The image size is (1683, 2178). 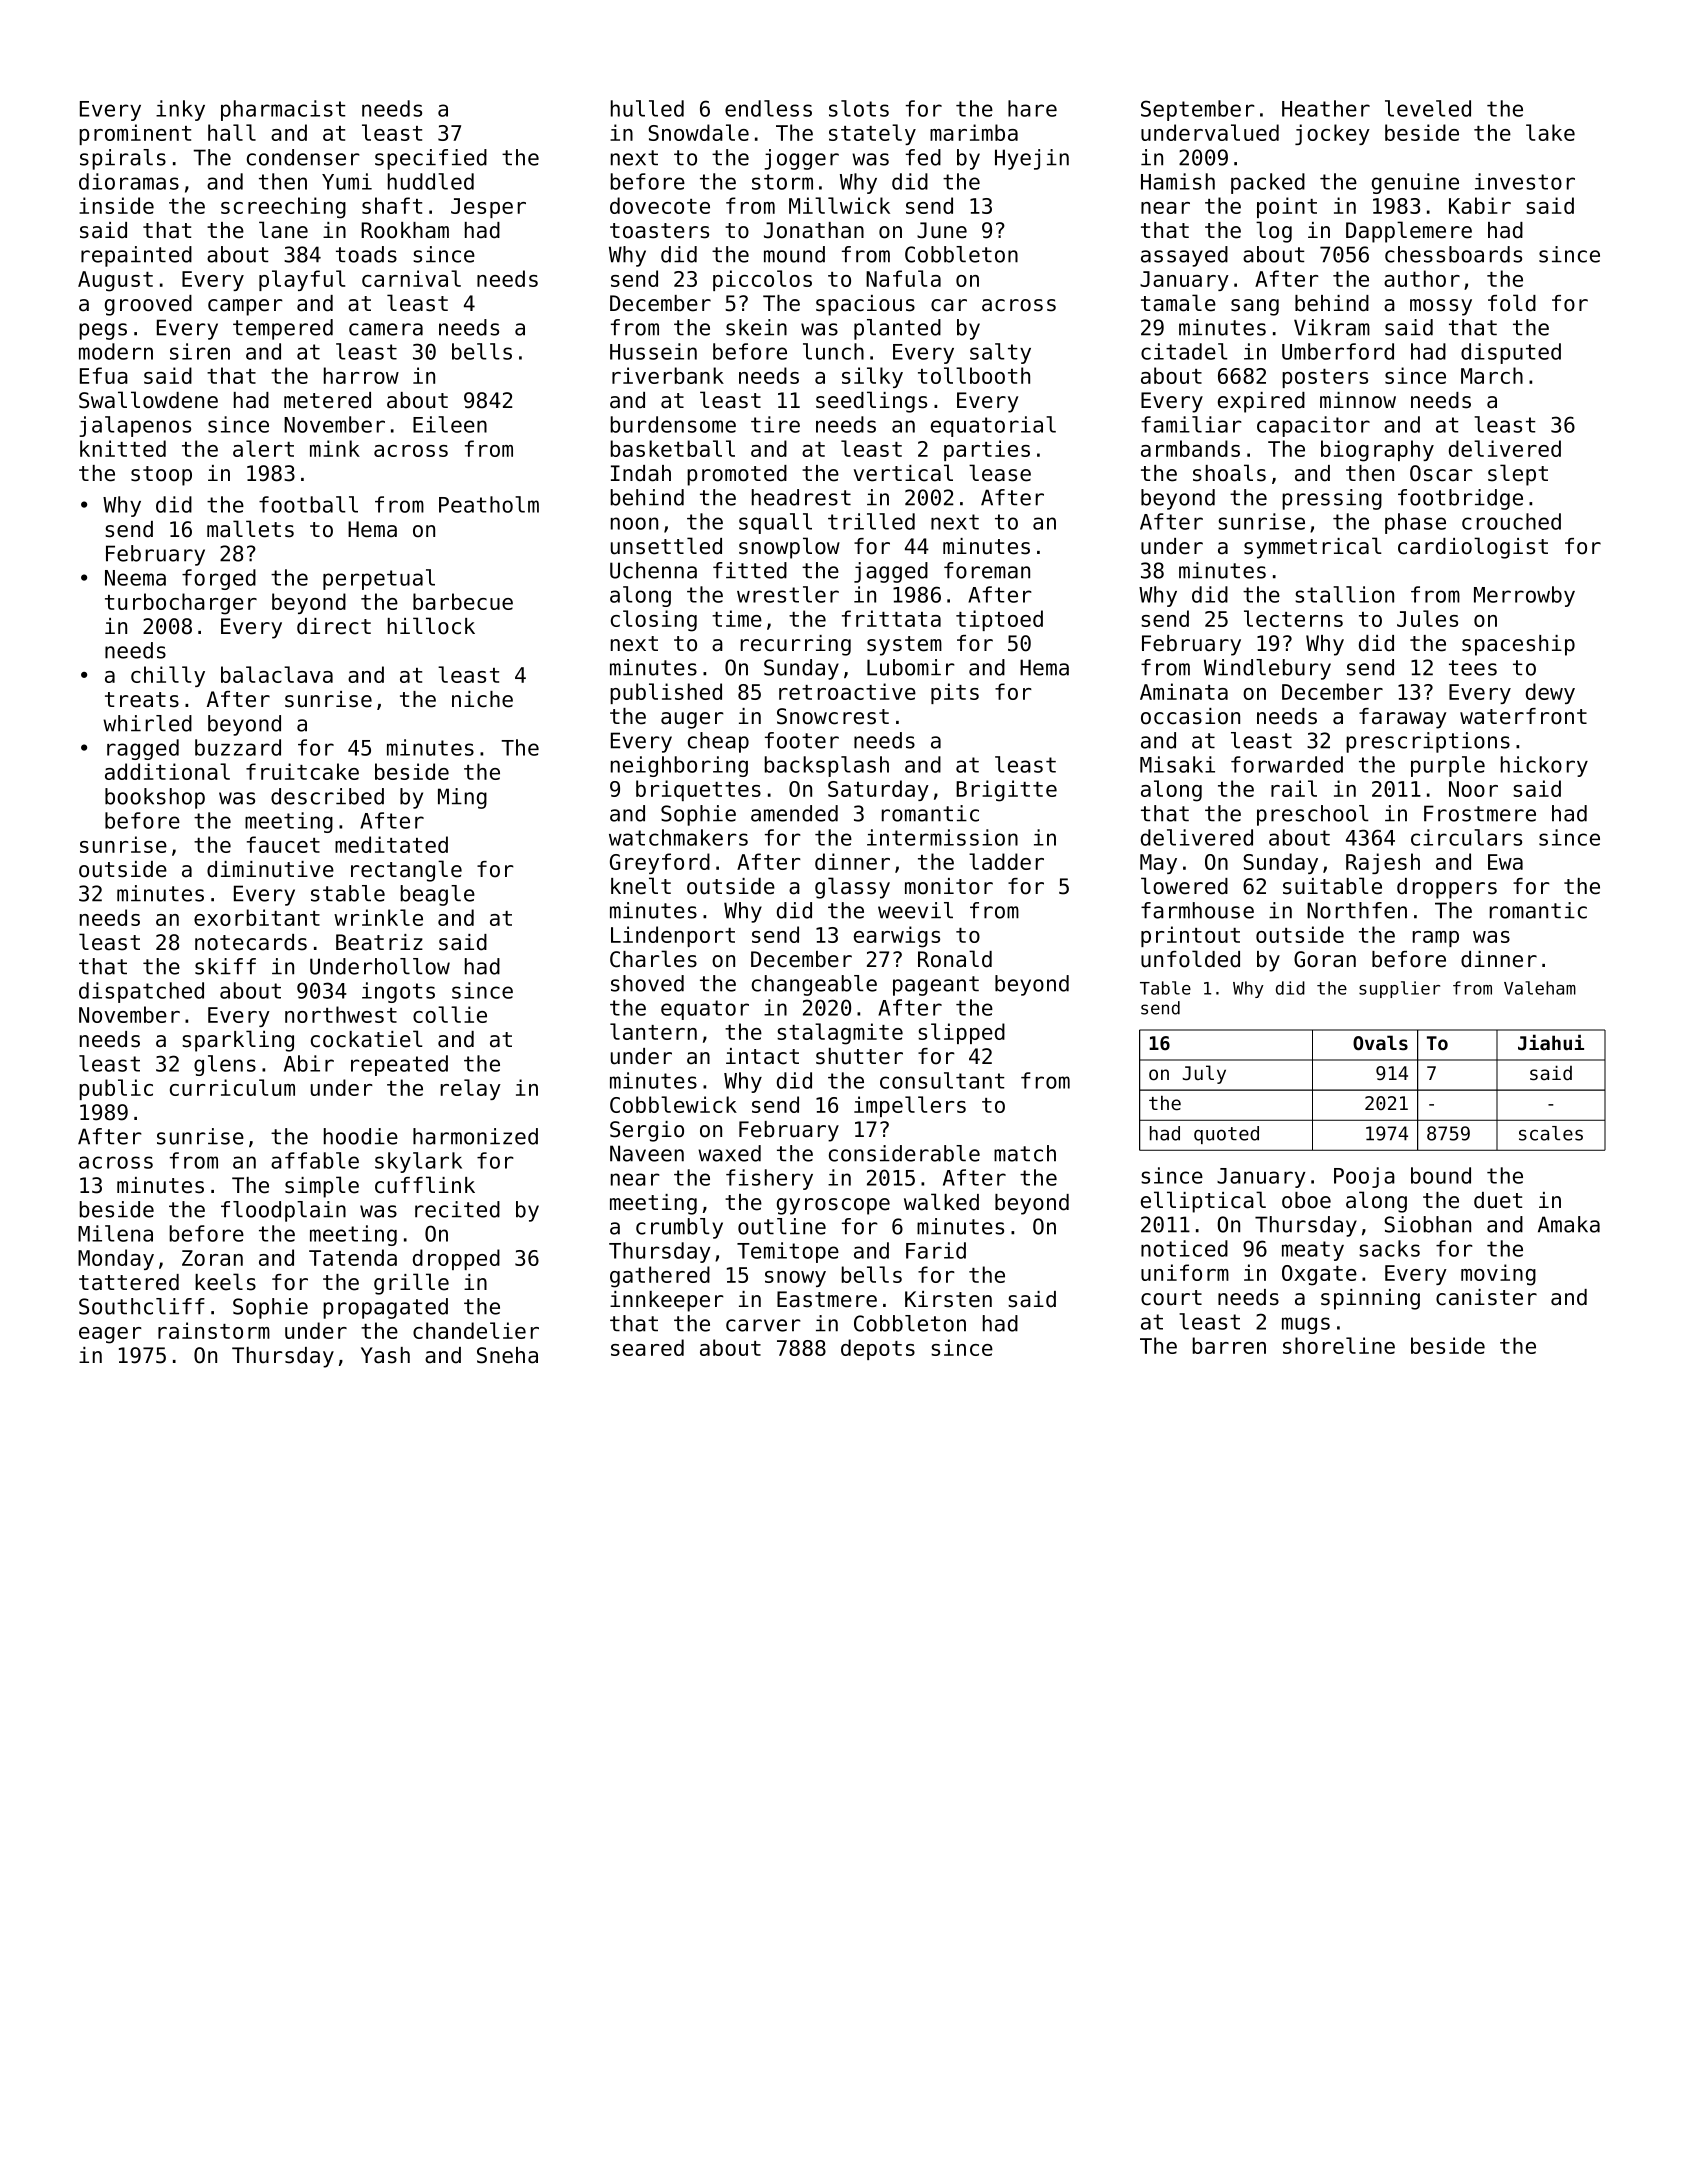 I want to click on bookshop, so click(x=155, y=798).
